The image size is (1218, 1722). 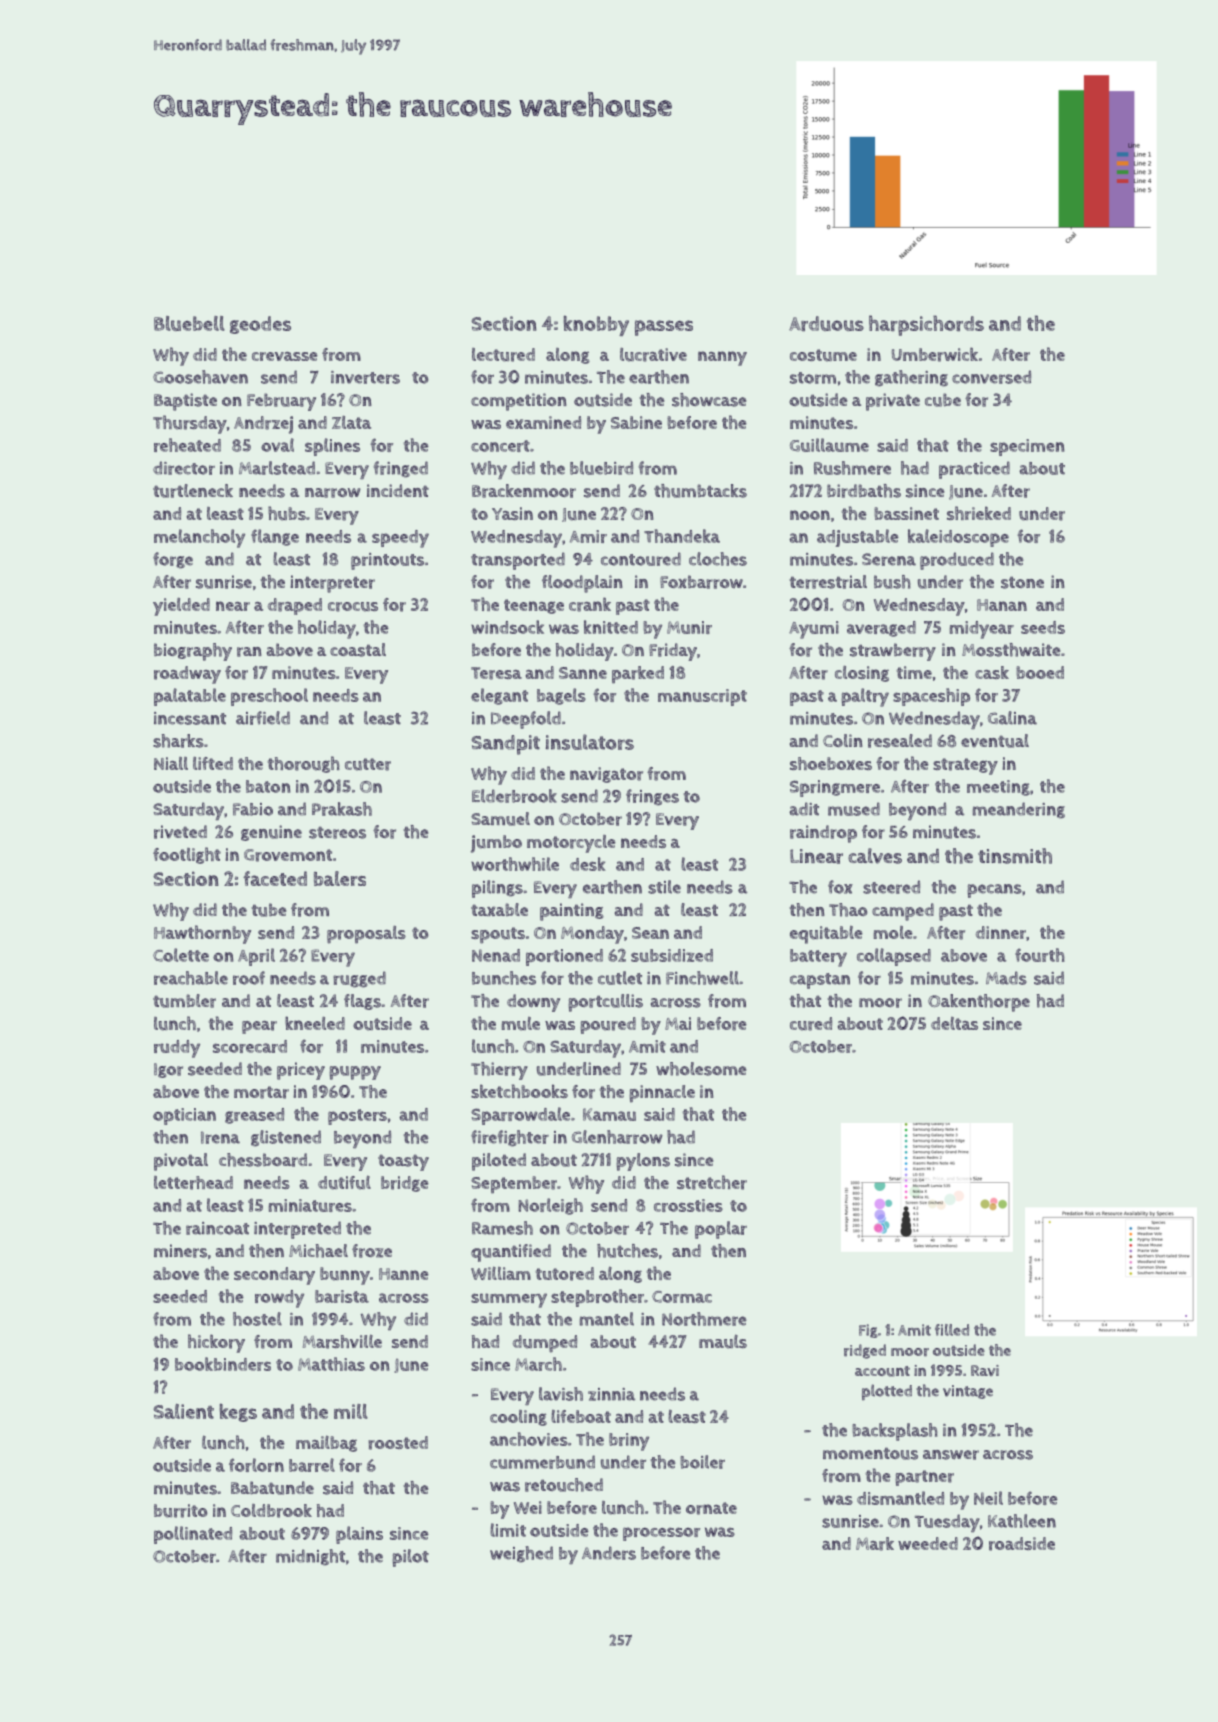 I want to click on yielded, so click(x=181, y=607).
